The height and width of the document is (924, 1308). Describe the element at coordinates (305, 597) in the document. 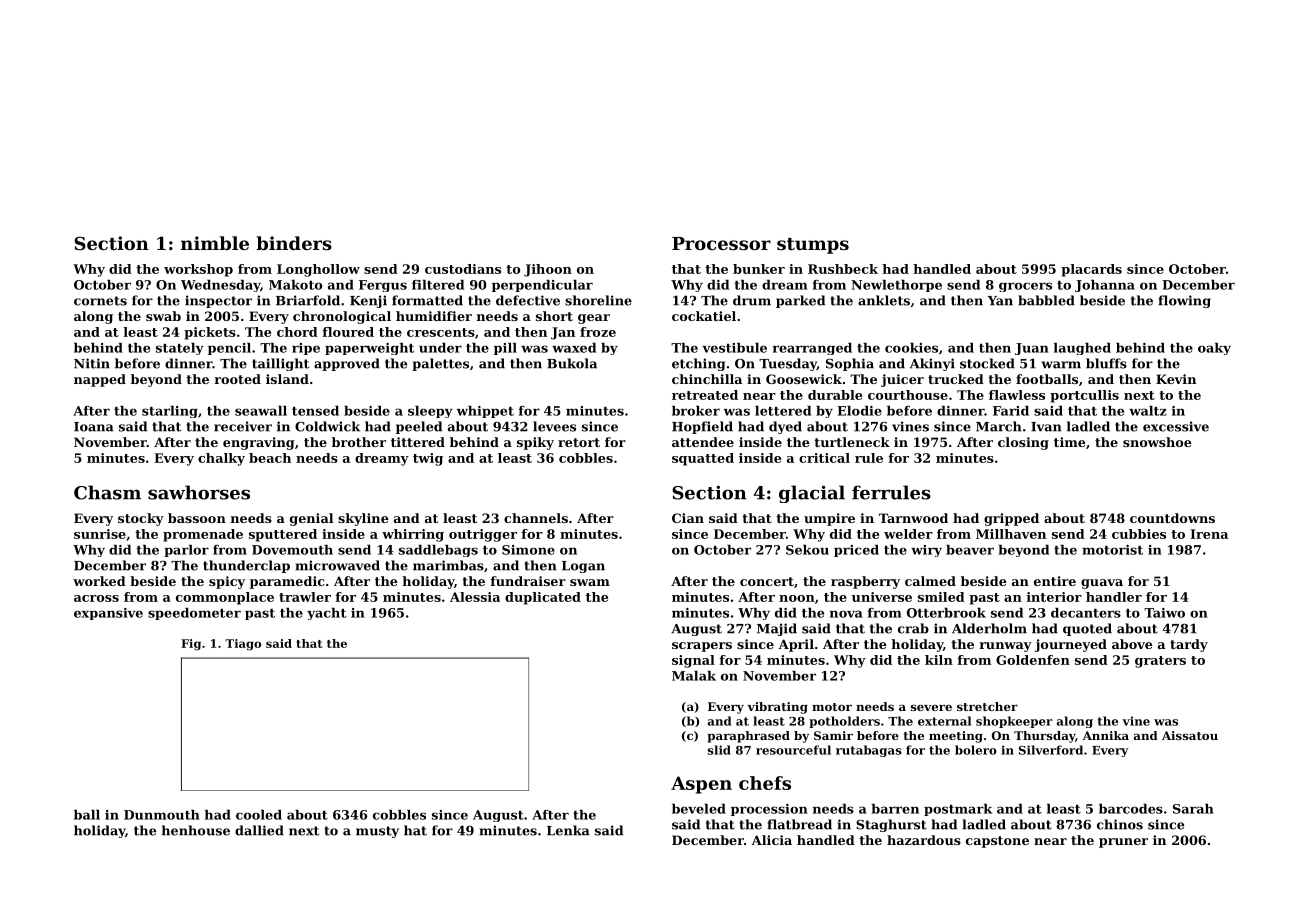

I see `trawler` at that location.
